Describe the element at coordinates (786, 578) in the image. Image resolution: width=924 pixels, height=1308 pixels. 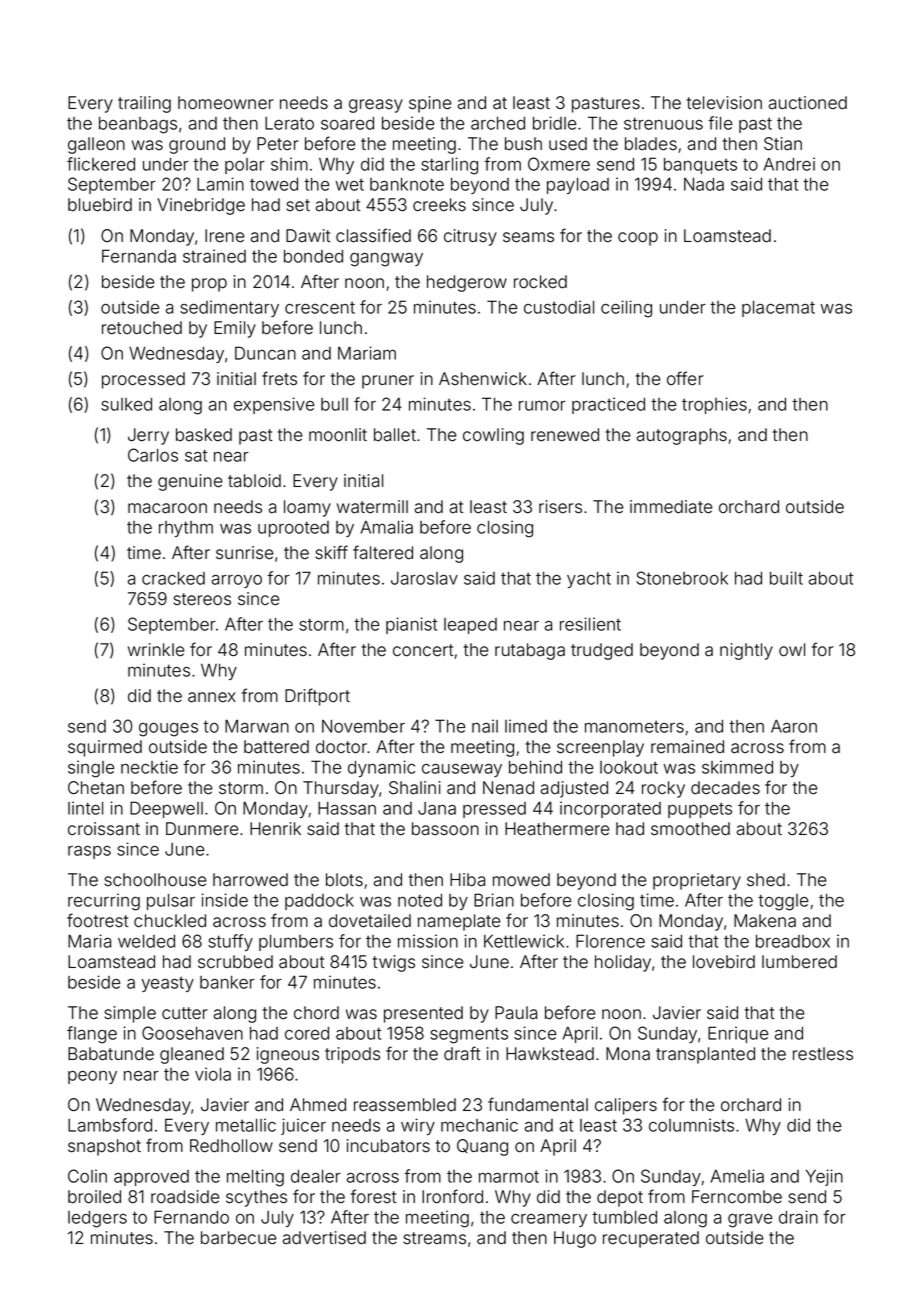
I see `built` at that location.
